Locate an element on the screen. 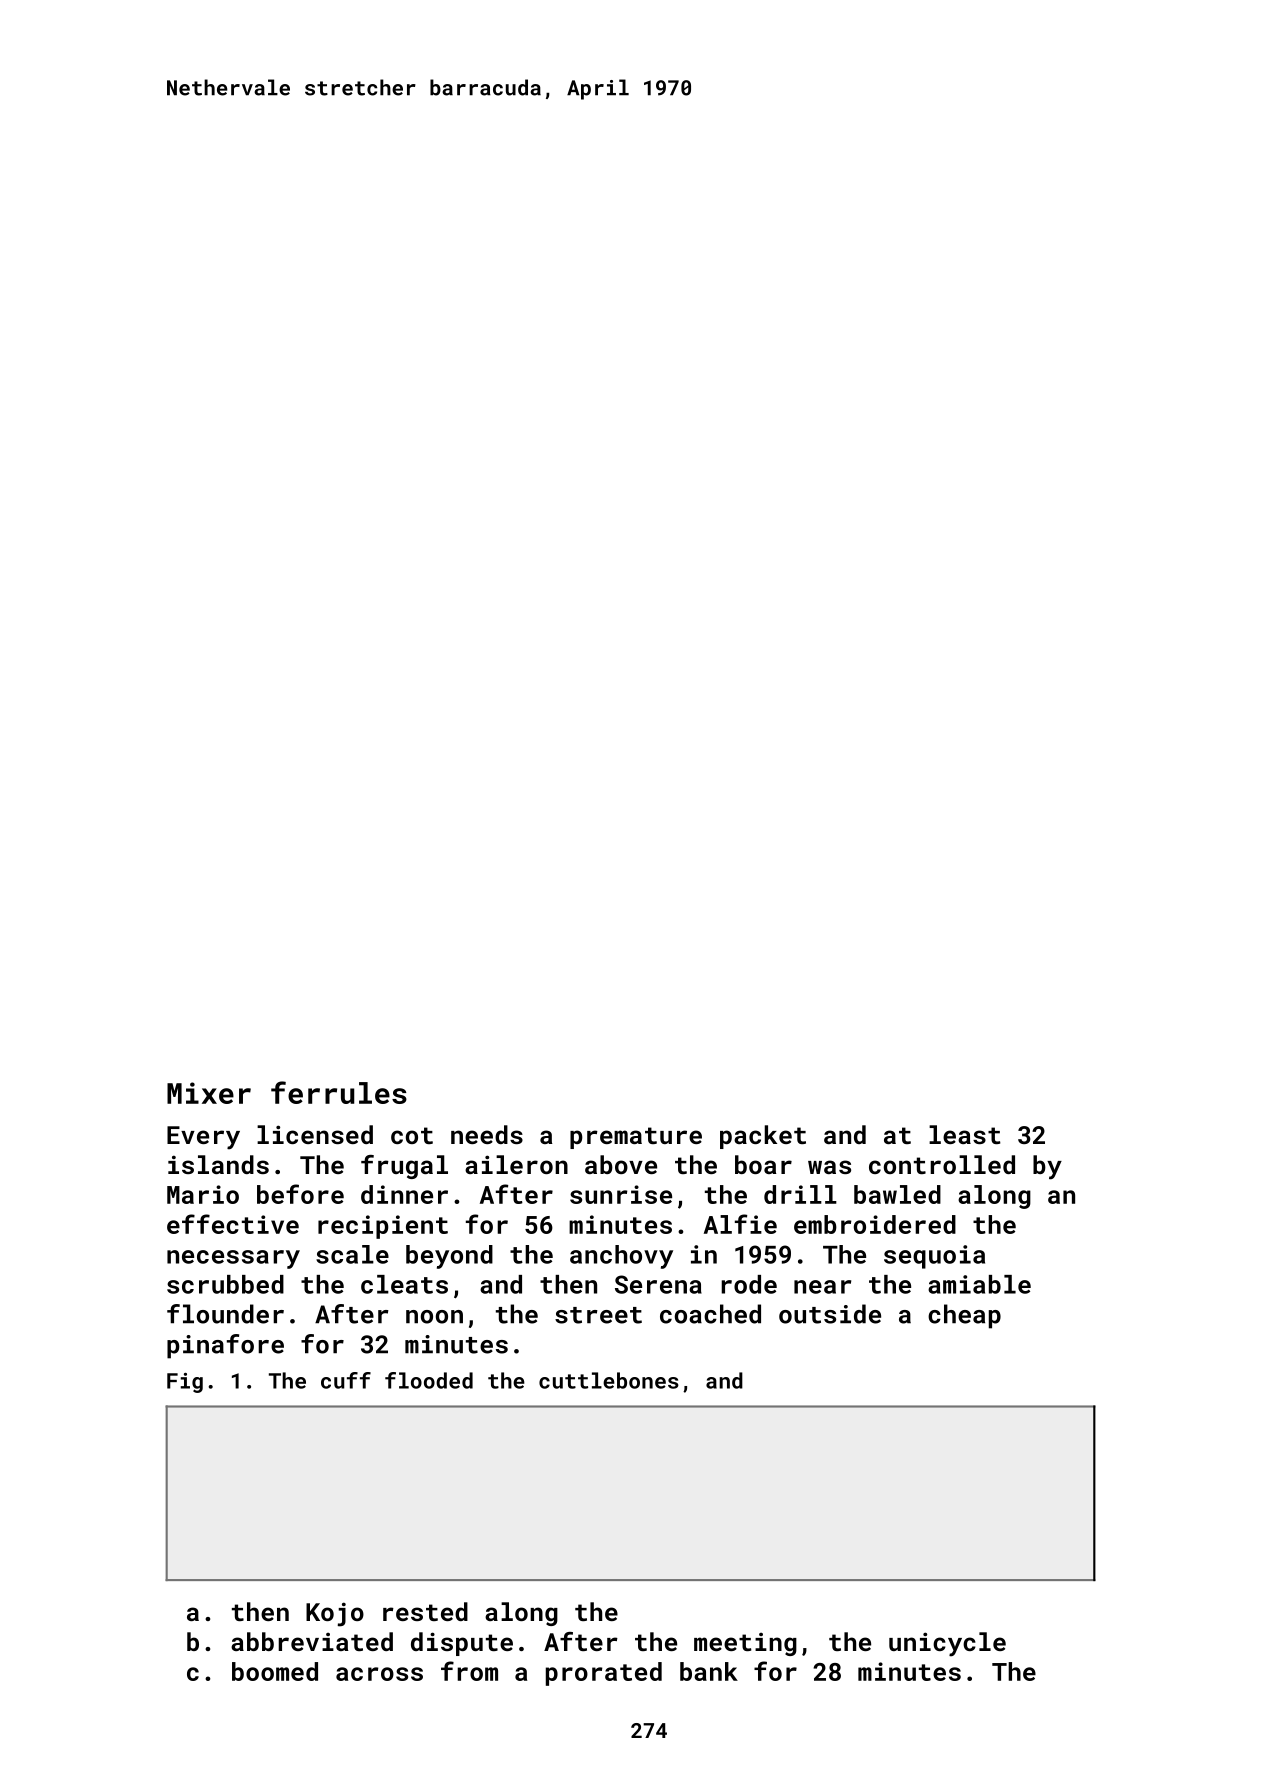  pinafore is located at coordinates (225, 1346).
